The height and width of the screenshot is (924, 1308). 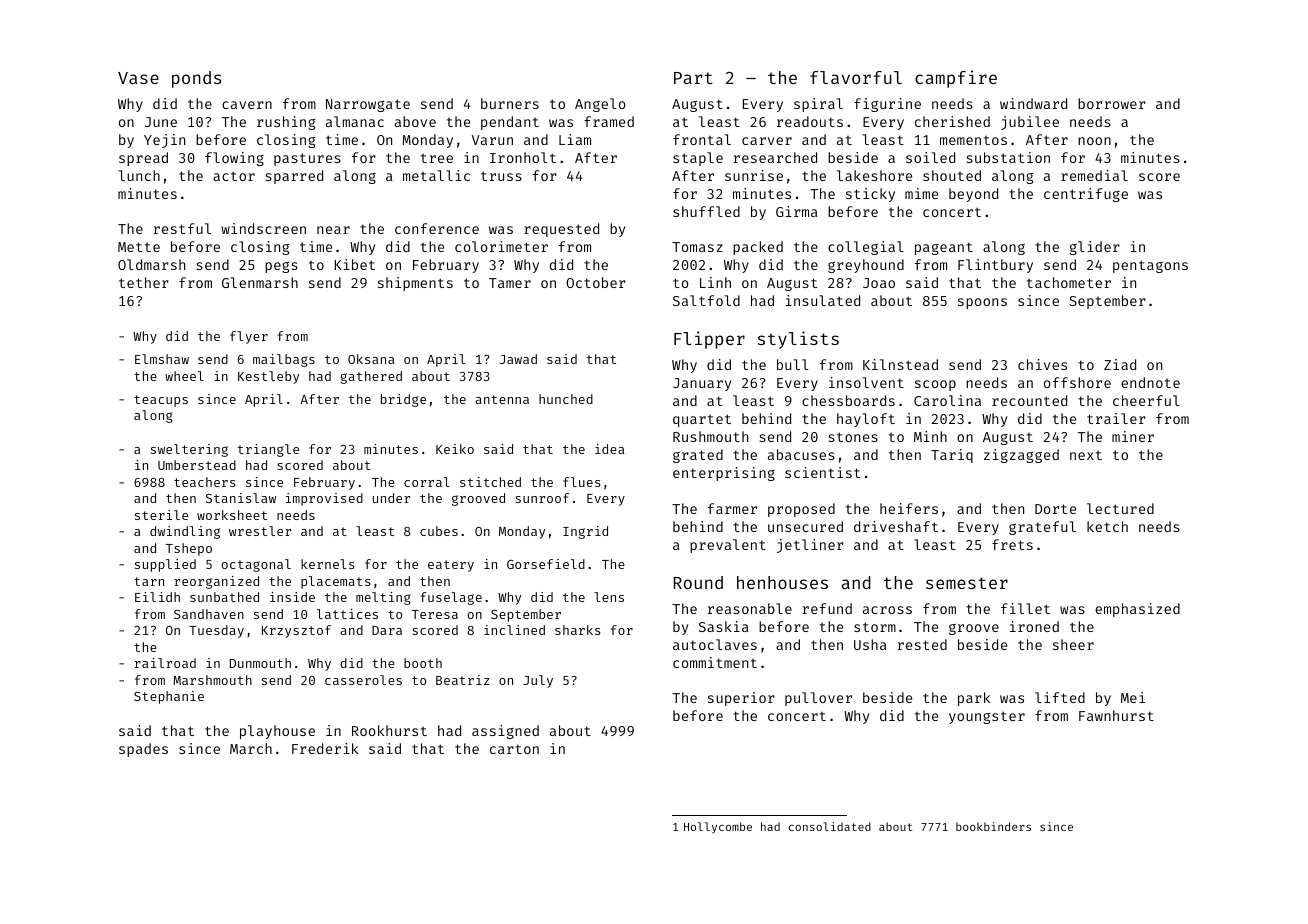 What do you see at coordinates (578, 630) in the screenshot?
I see `sharks` at bounding box center [578, 630].
